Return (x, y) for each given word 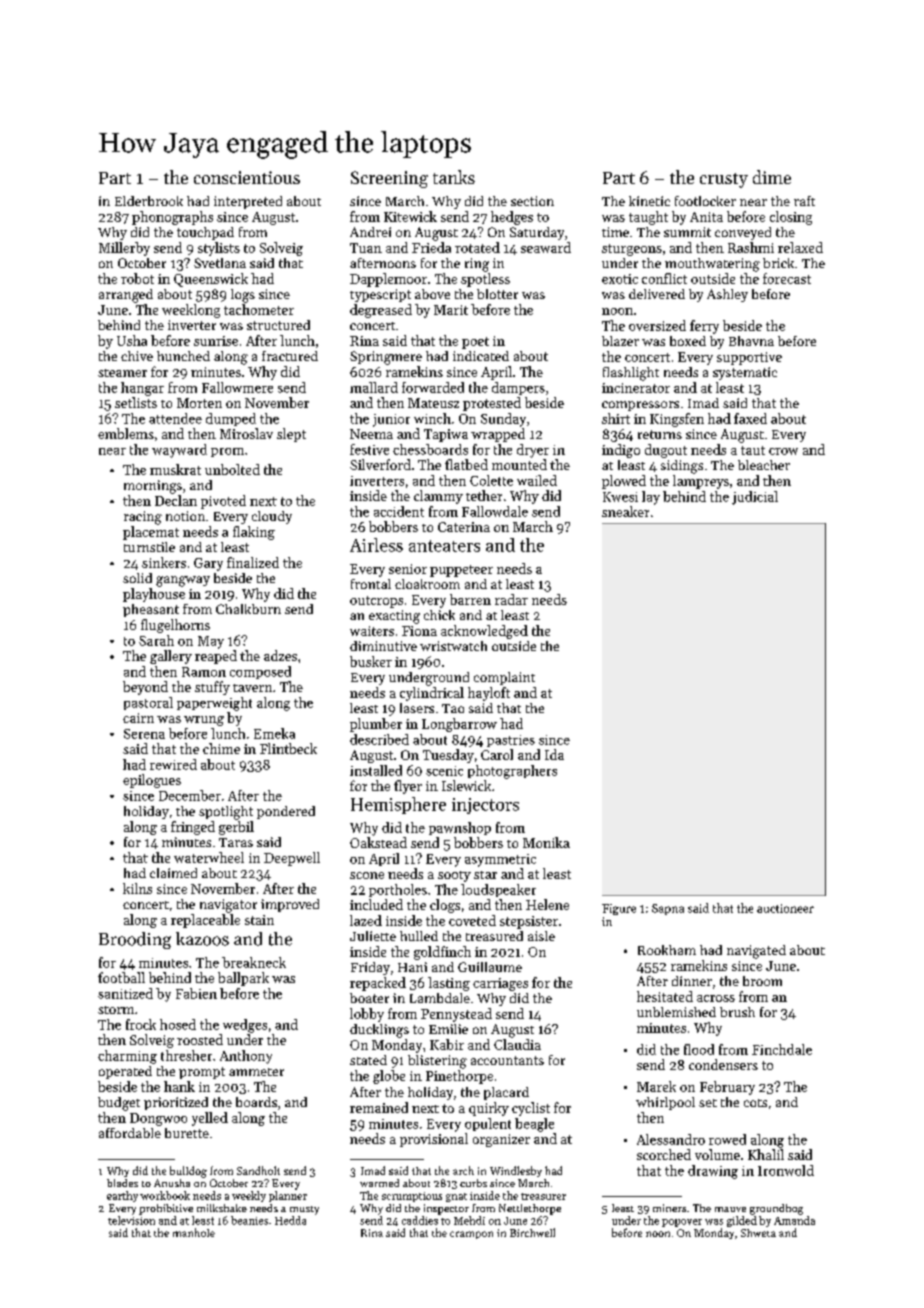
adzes (280, 655)
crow (783, 451)
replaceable (205, 921)
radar (511, 599)
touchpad (205, 233)
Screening (389, 179)
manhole (194, 1232)
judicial (755, 498)
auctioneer (785, 908)
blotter (497, 294)
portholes (398, 890)
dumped (231, 419)
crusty (724, 180)
